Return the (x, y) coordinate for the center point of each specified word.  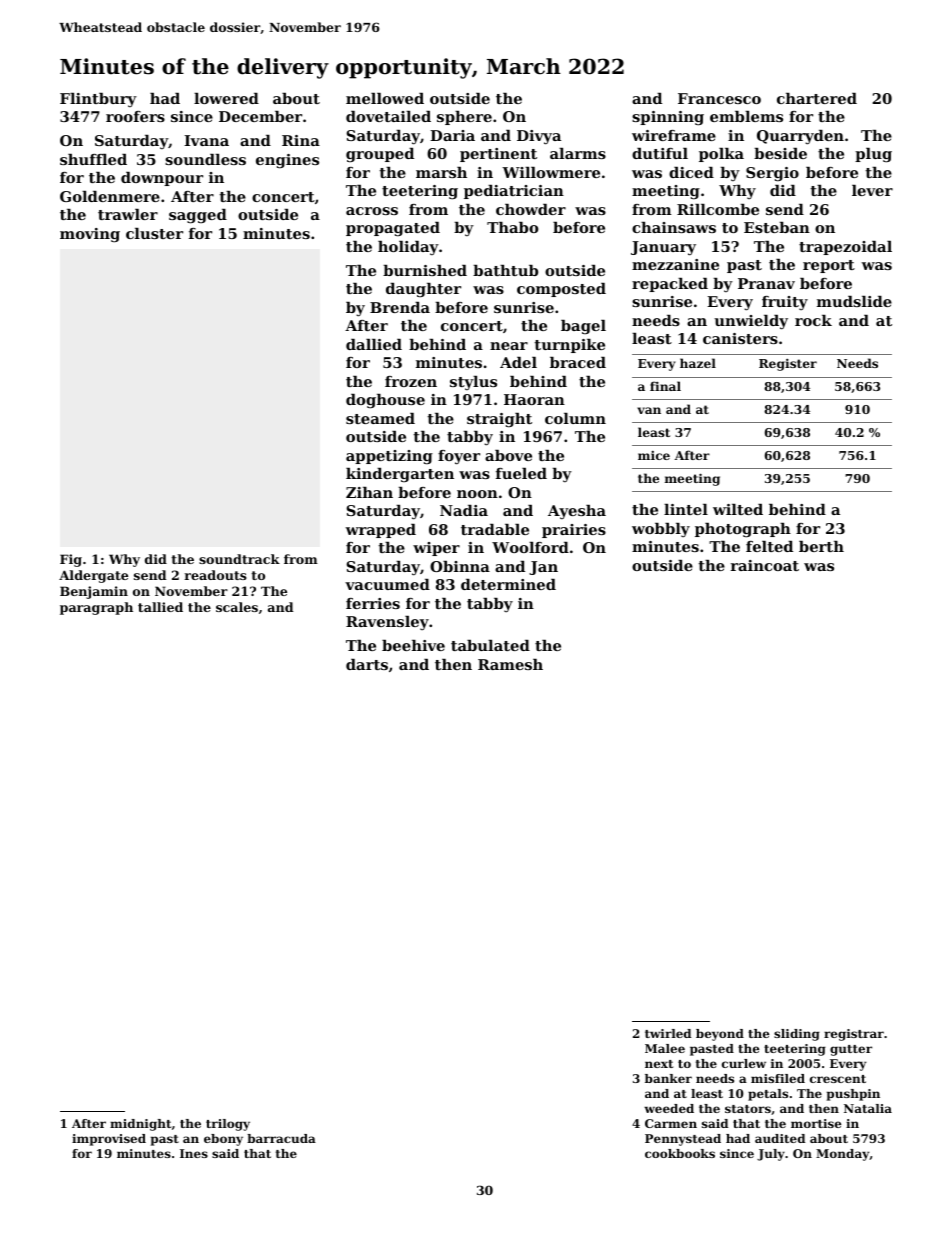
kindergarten (400, 475)
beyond (720, 1035)
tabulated (490, 645)
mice (654, 455)
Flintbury (98, 100)
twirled (668, 1033)
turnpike (569, 346)
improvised (109, 1140)
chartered (817, 98)
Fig (71, 560)
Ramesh (510, 664)
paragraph (96, 608)
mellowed (385, 98)
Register (788, 364)
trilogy (228, 1125)
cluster (154, 233)
